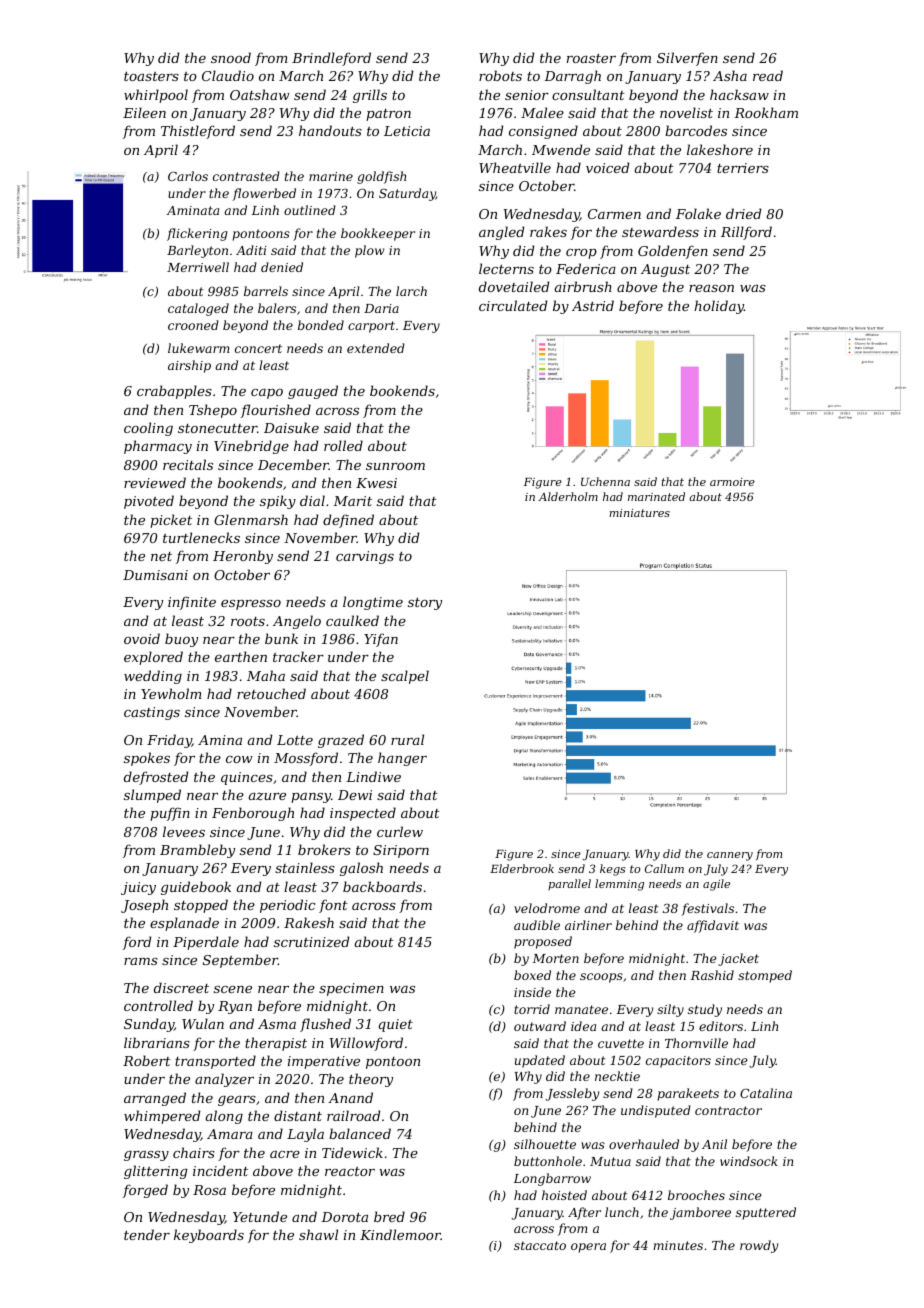 The height and width of the image is (1308, 924). I want to click on lecterns, so click(506, 268).
